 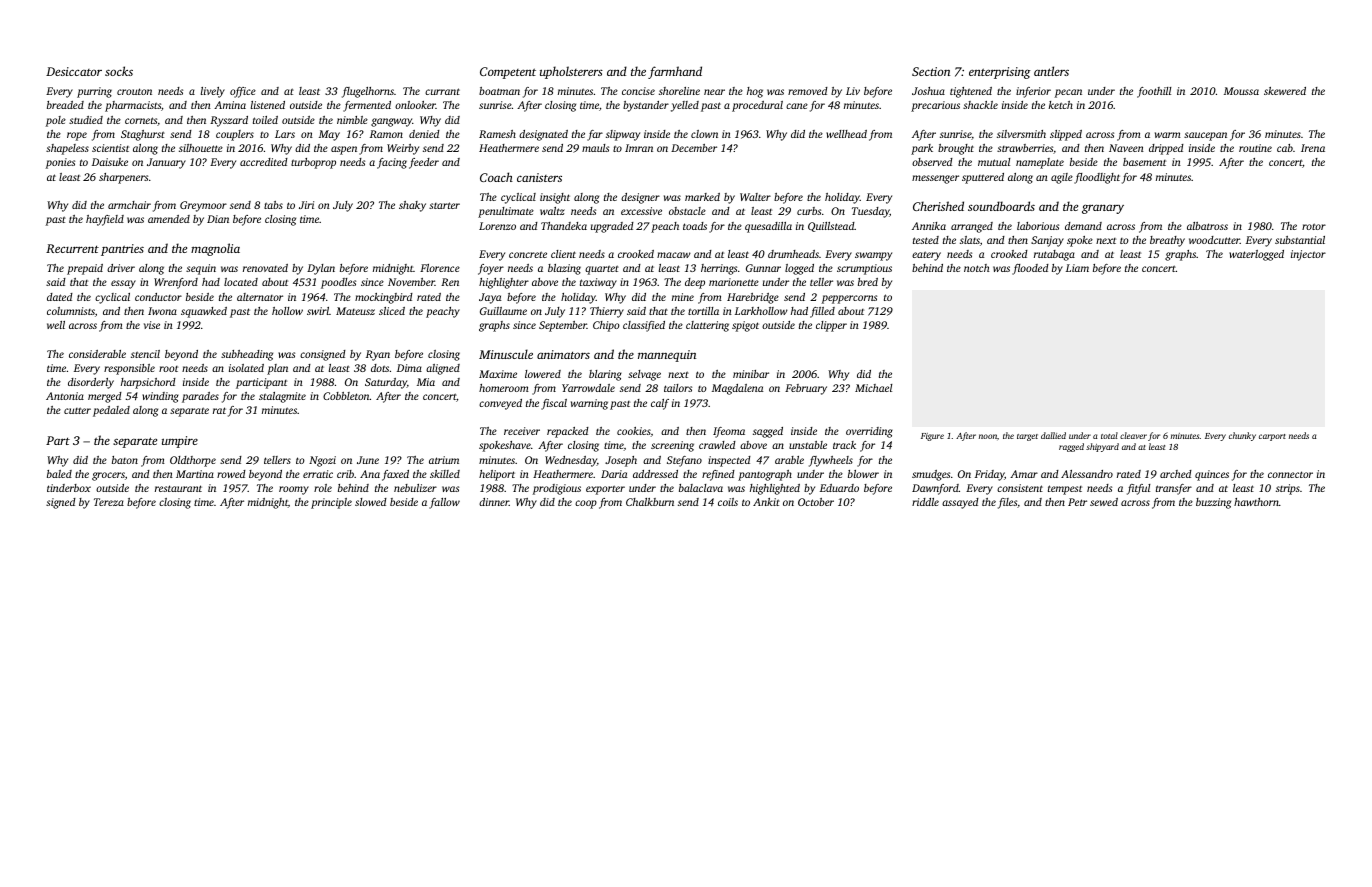 I want to click on office, so click(x=243, y=92).
